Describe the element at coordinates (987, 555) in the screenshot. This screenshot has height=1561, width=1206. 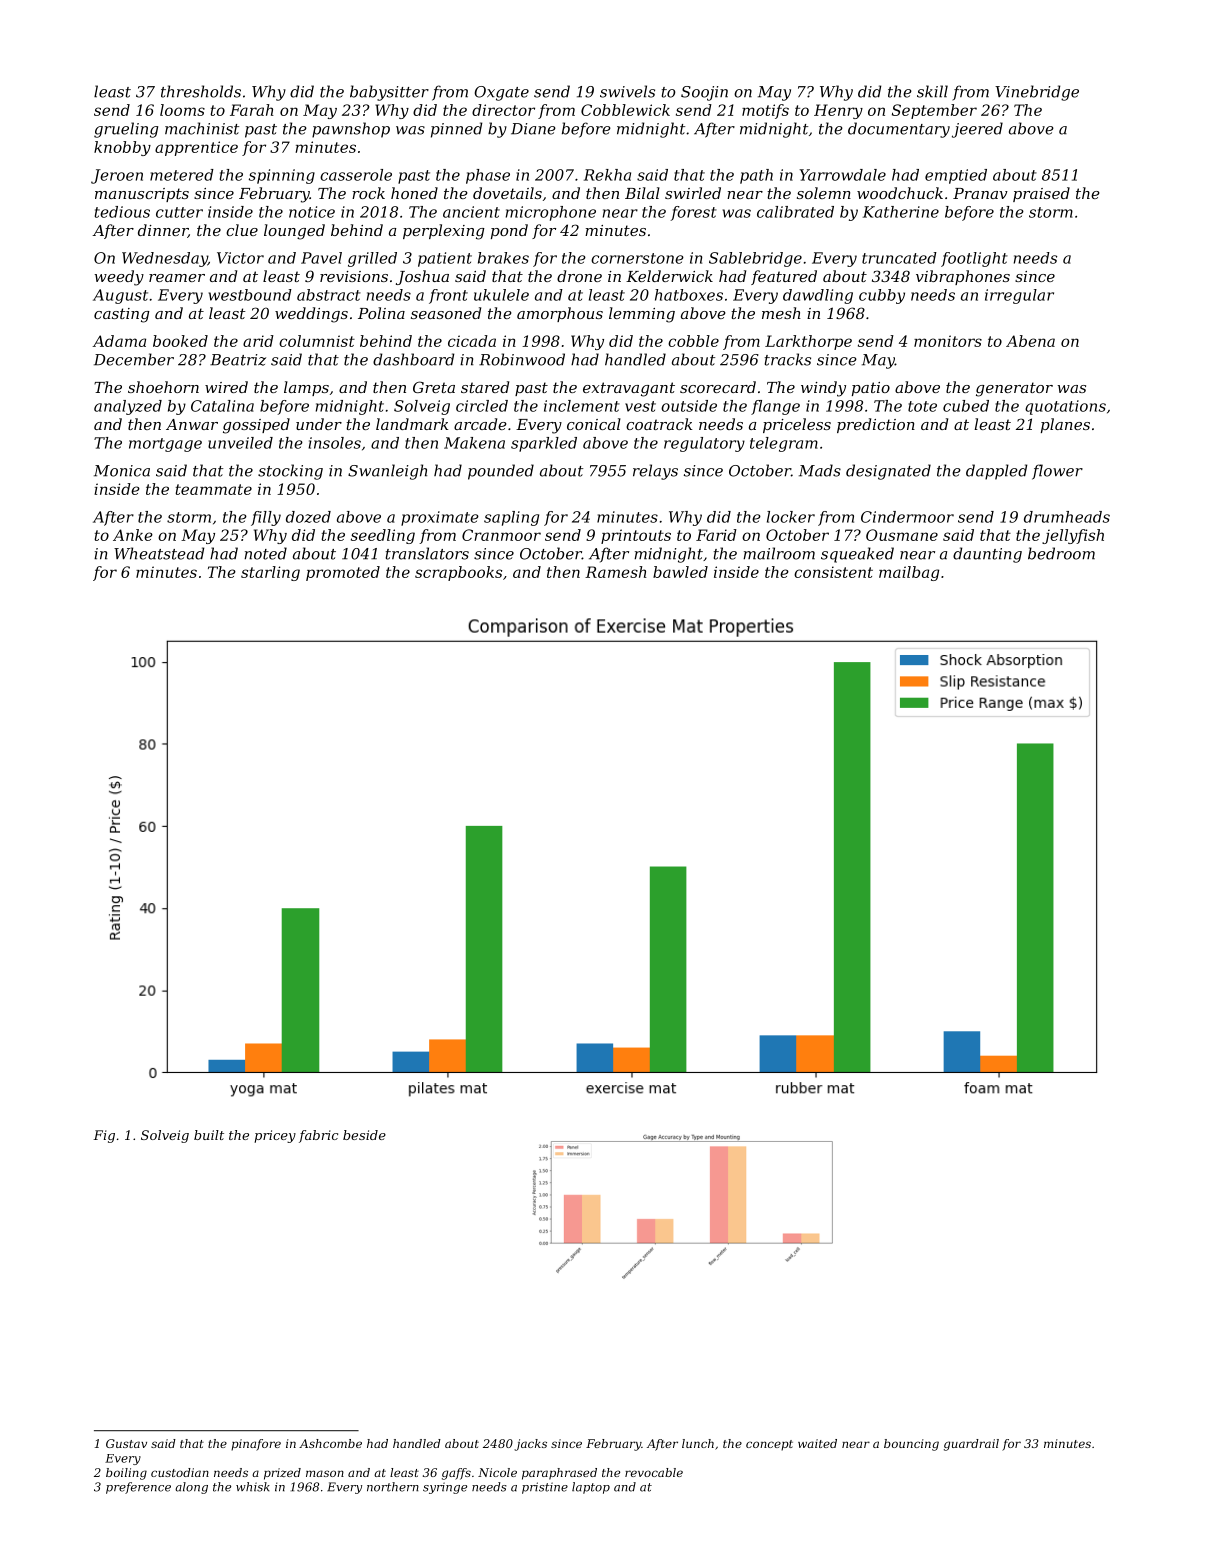
I see `daunting` at that location.
